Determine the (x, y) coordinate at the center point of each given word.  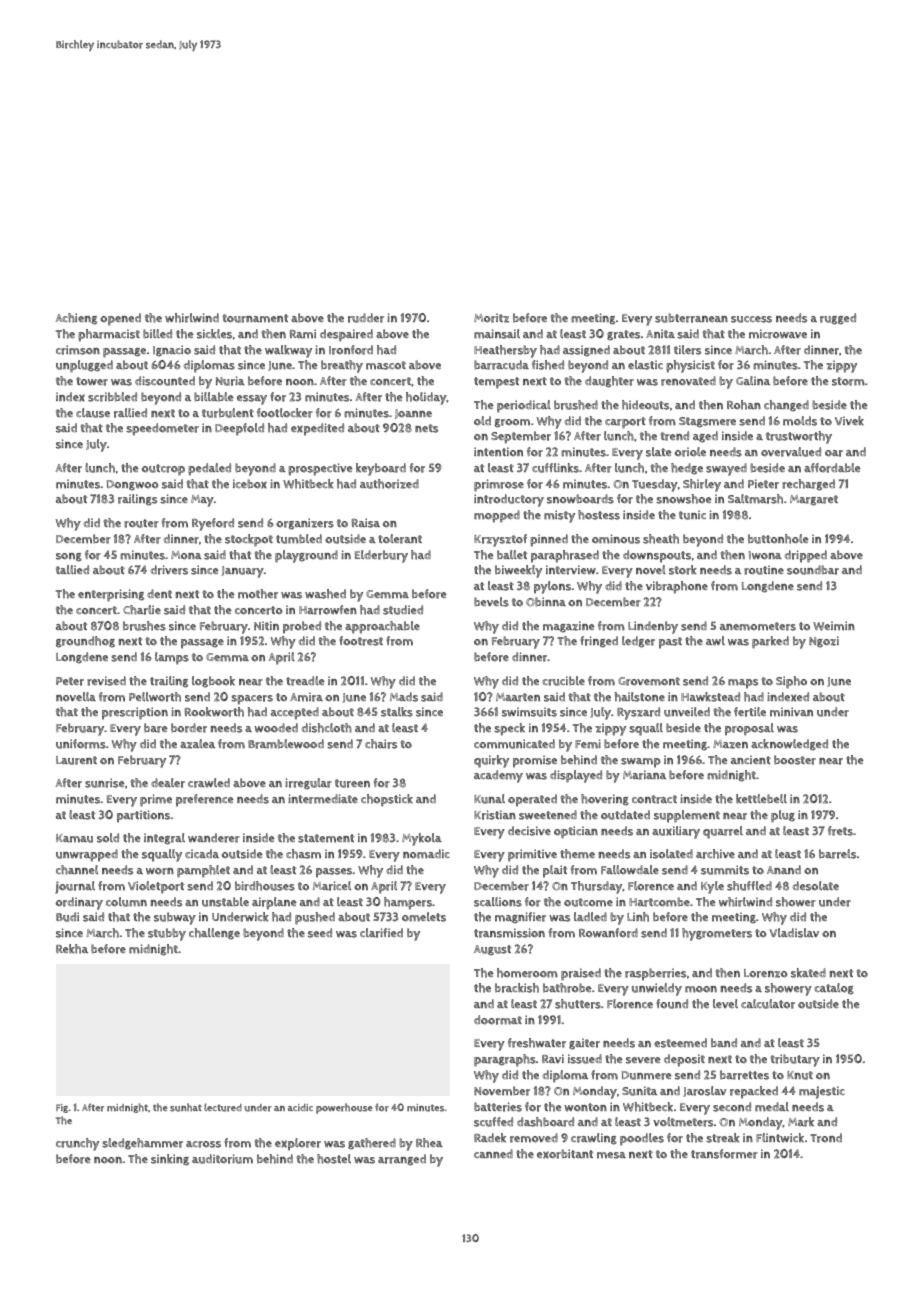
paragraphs (505, 1060)
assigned (586, 351)
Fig (62, 1108)
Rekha (72, 949)
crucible (563, 681)
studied (403, 610)
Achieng (76, 319)
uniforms (81, 744)
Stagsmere (707, 422)
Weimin (834, 626)
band (724, 1043)
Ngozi (824, 642)
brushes (144, 626)
